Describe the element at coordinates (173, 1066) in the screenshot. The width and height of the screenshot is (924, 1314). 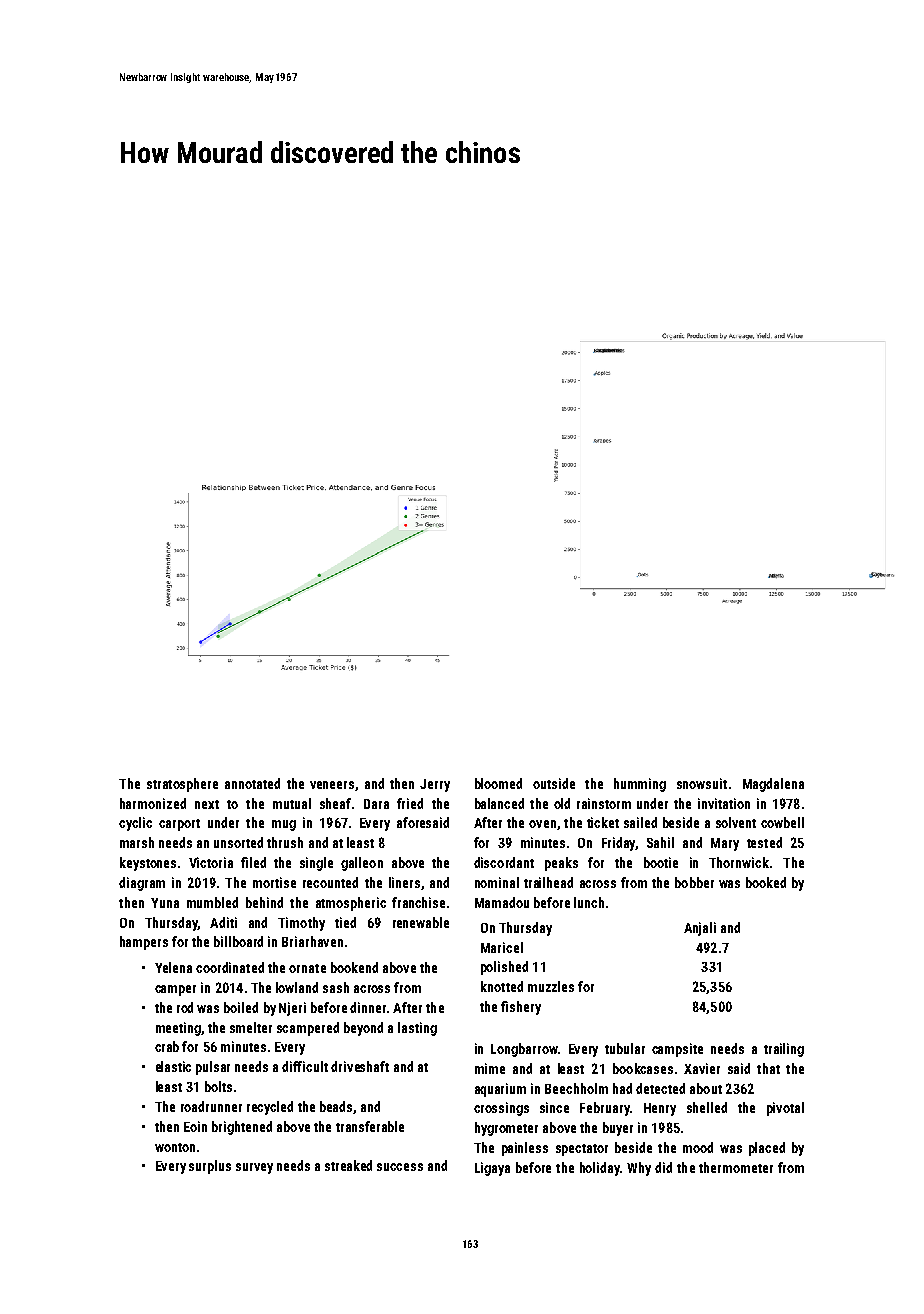
I see `elastic` at that location.
